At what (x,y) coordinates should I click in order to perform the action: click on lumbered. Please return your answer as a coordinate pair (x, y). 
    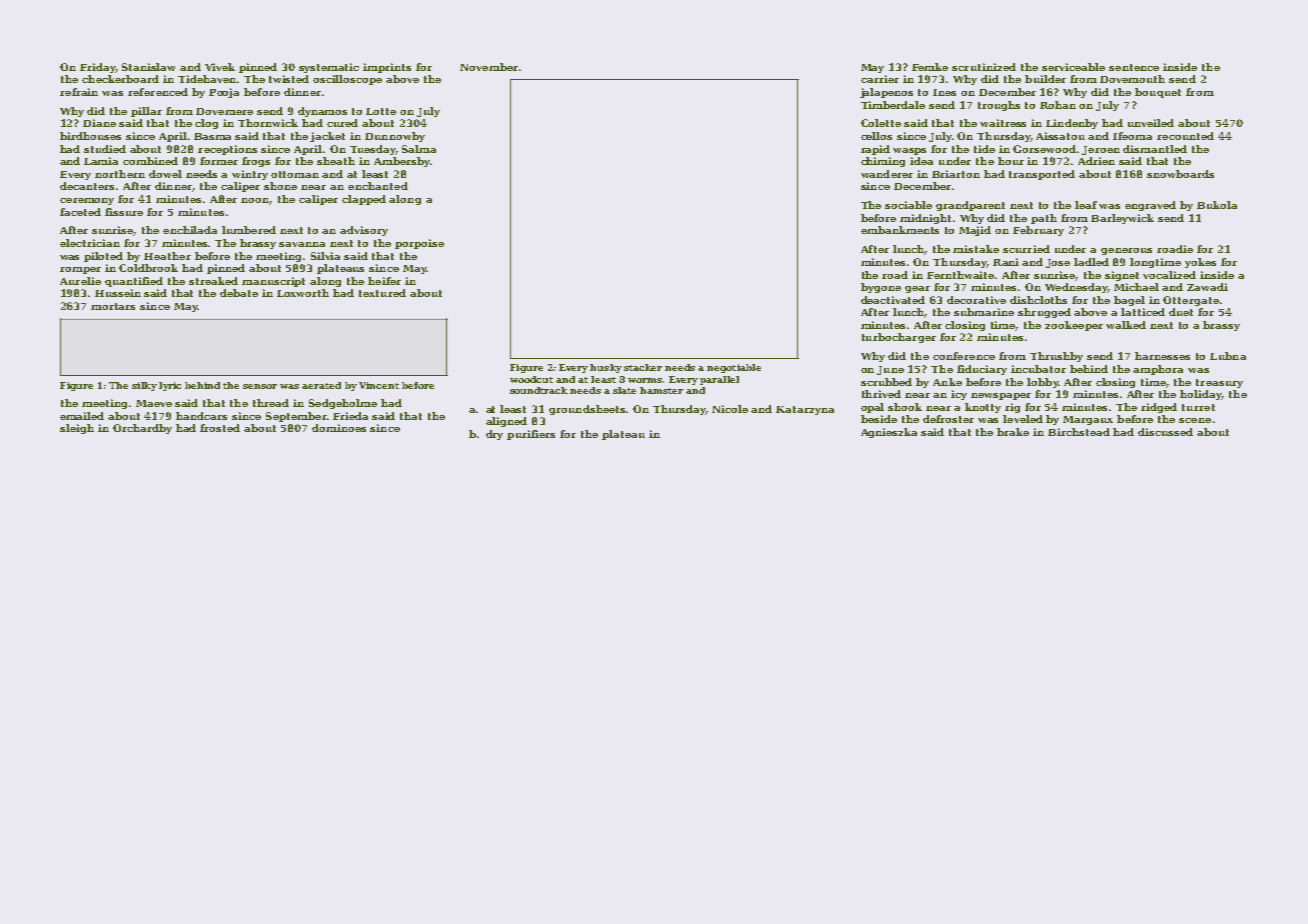
    Looking at the image, I should click on (249, 230).
